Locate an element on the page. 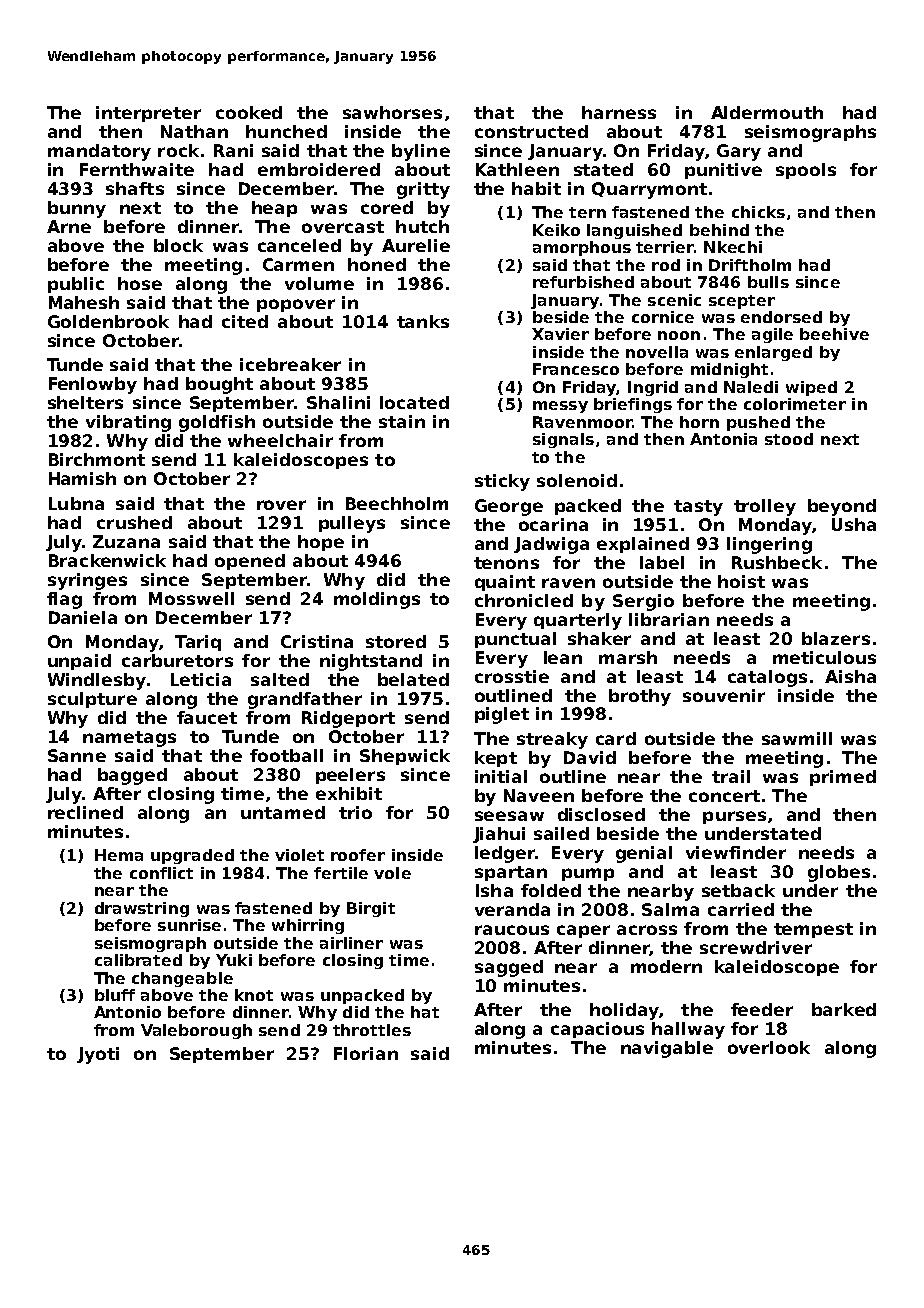 The image size is (924, 1308). Florian is located at coordinates (366, 1053).
